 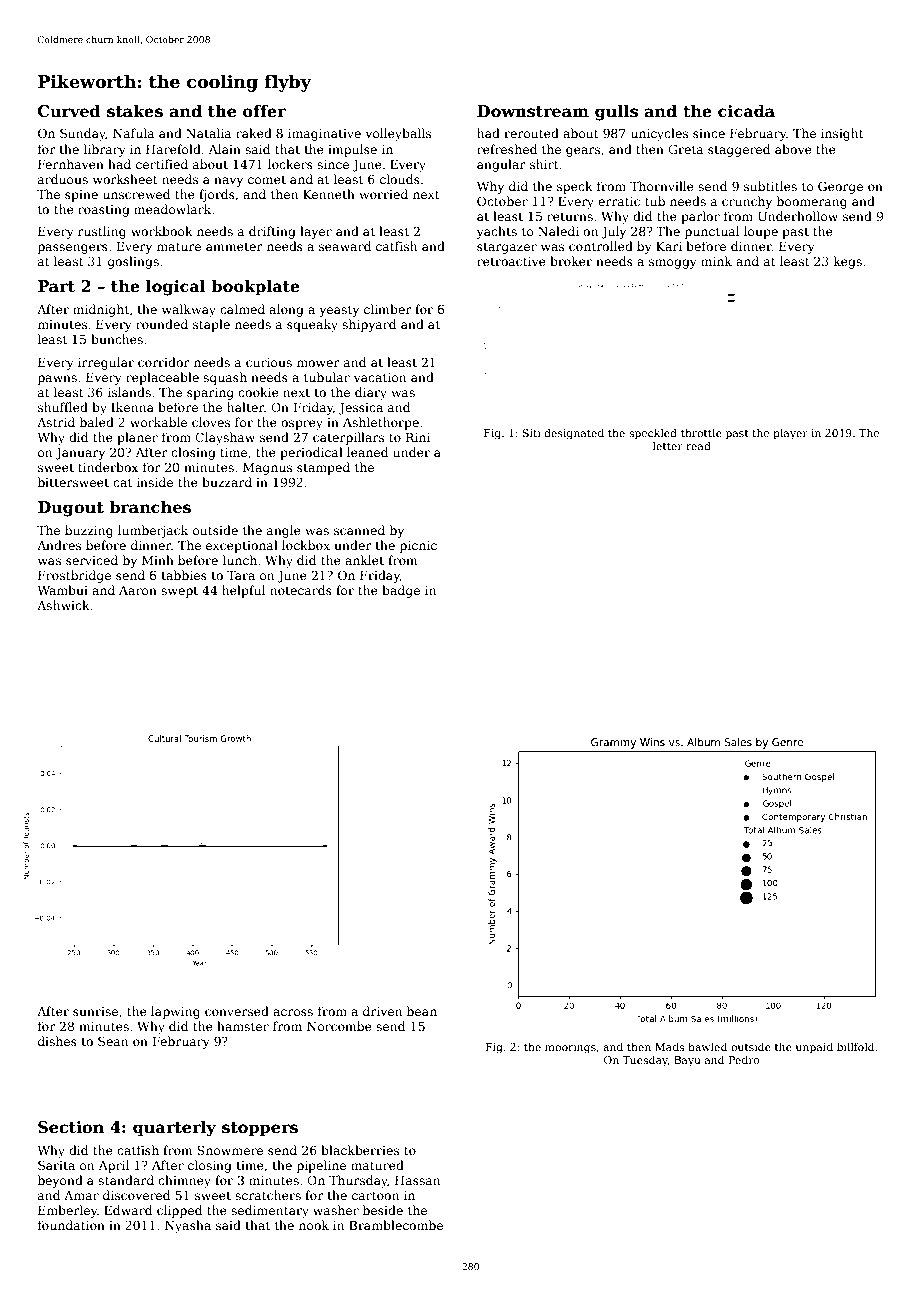 What do you see at coordinates (848, 262) in the page?
I see `kegs` at bounding box center [848, 262].
